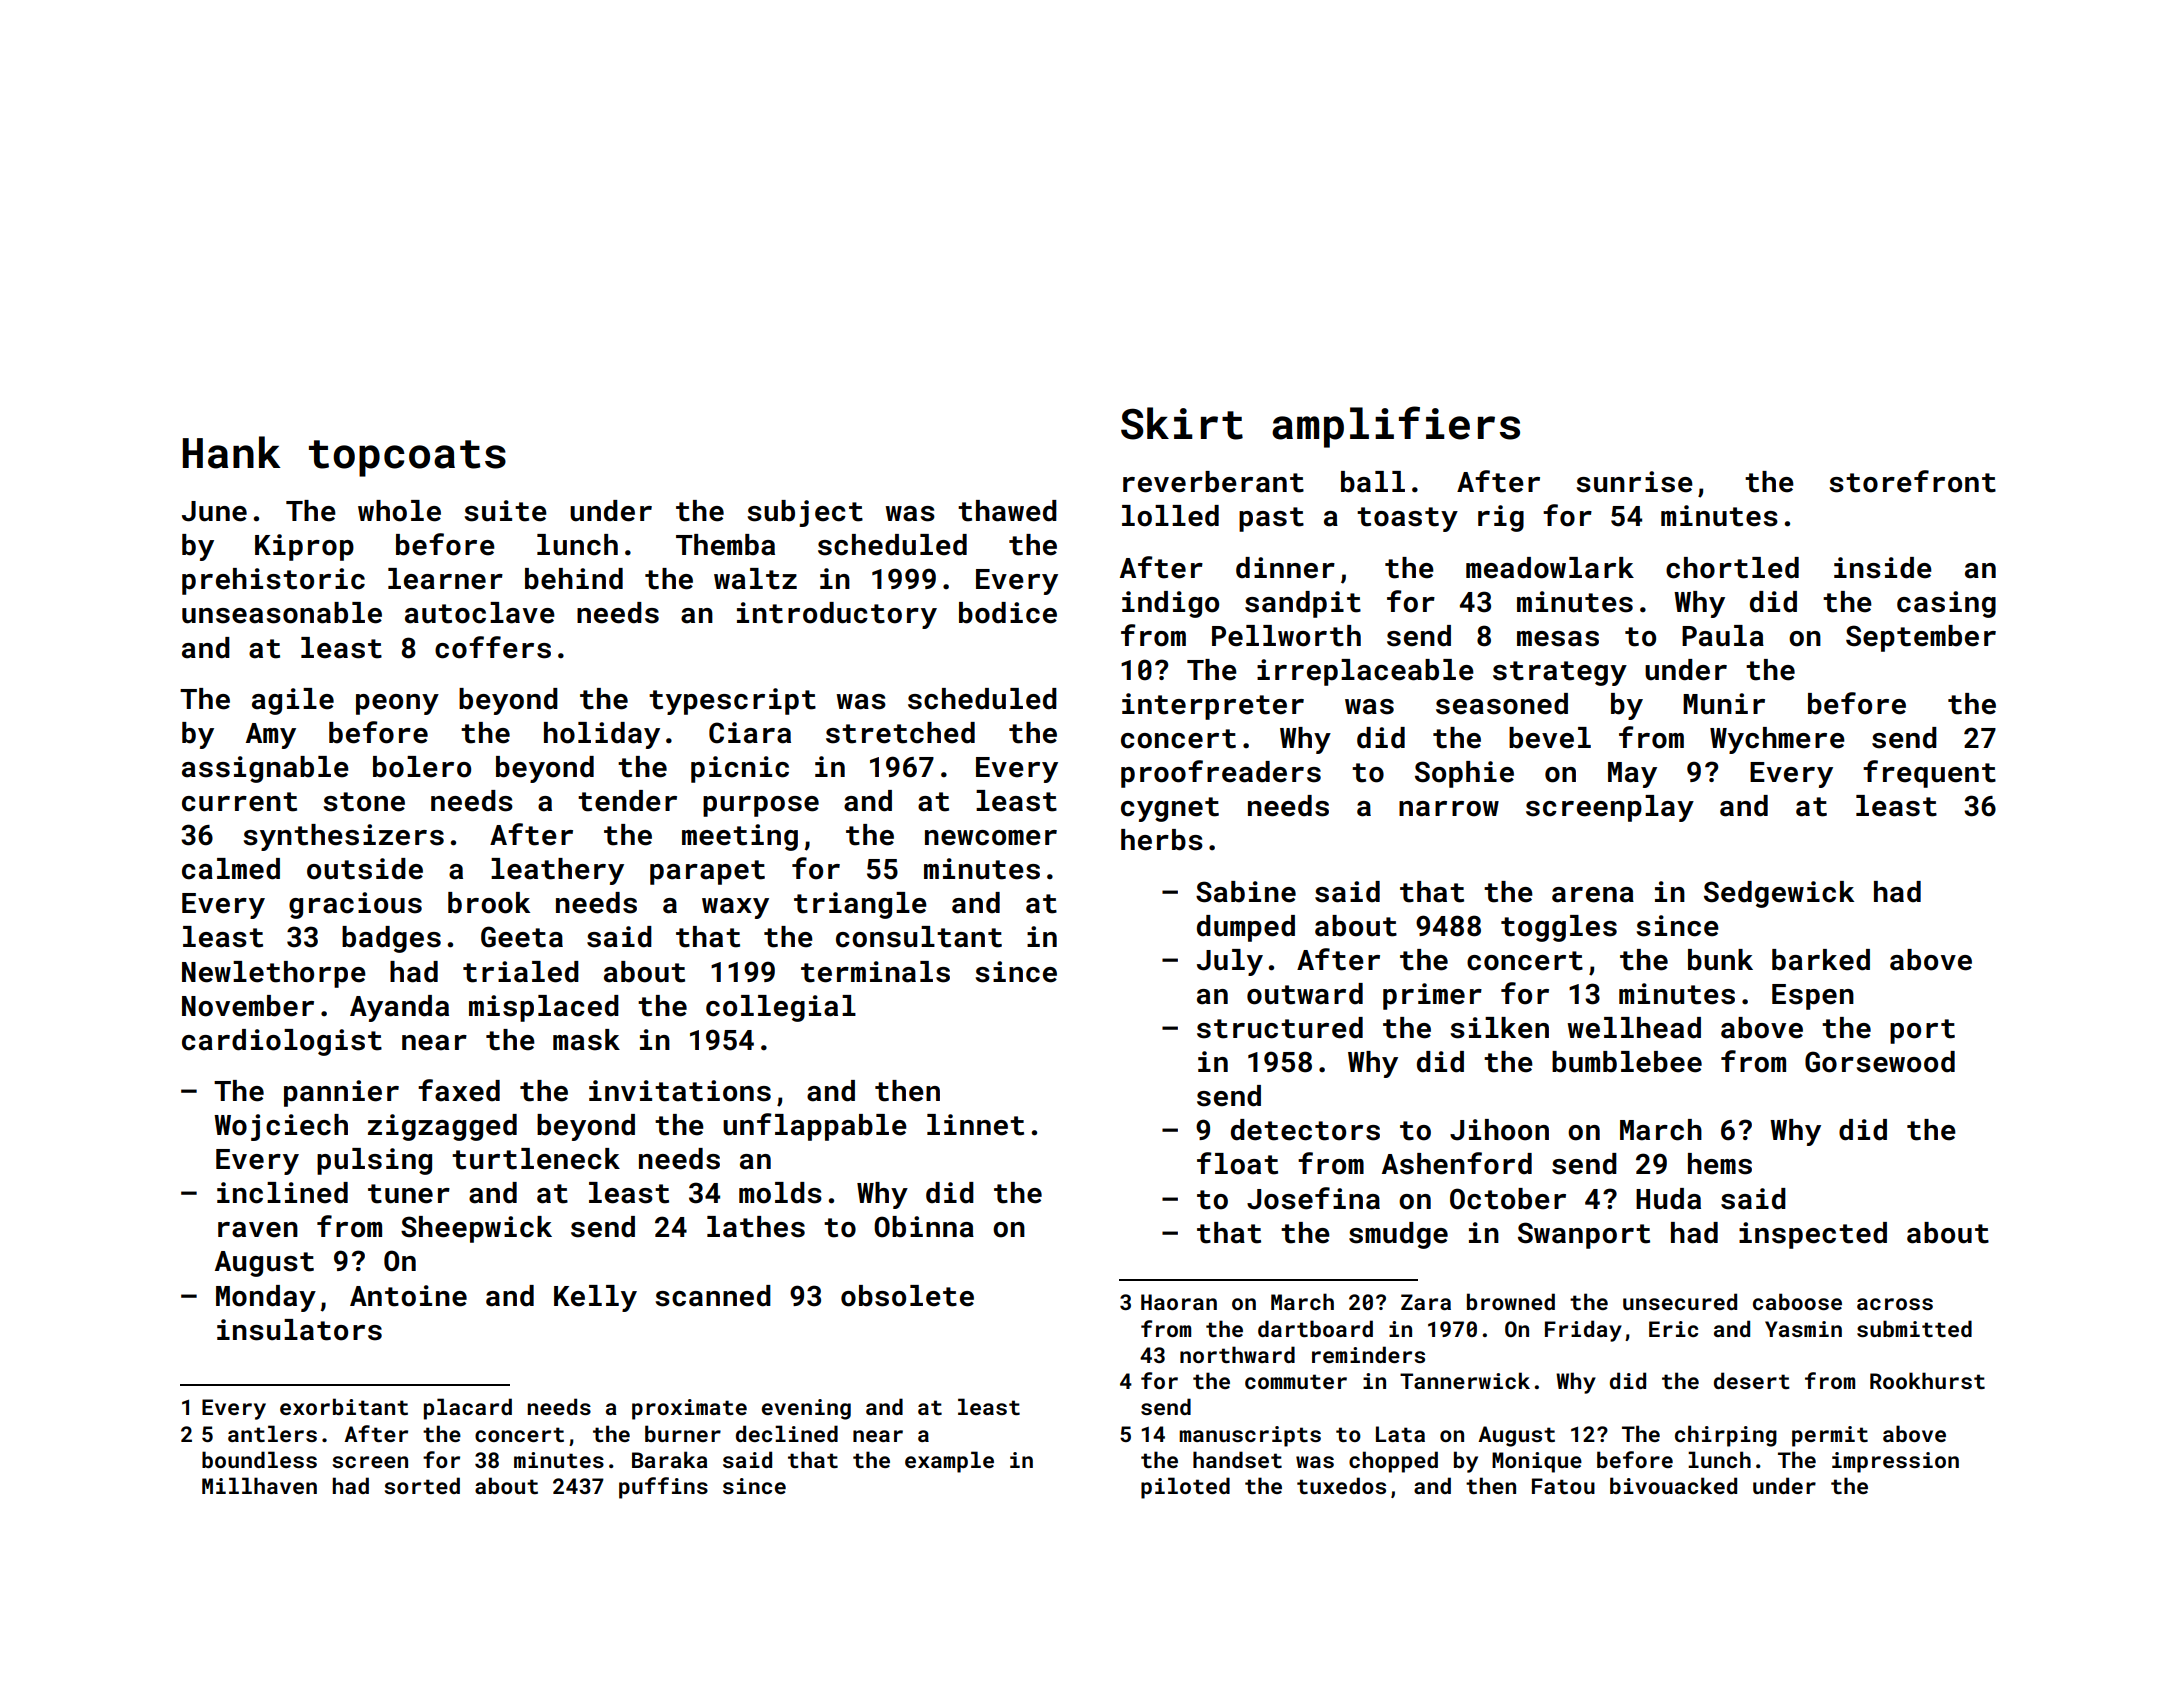 This screenshot has height=1683, width=2178. I want to click on holiday, so click(602, 735).
